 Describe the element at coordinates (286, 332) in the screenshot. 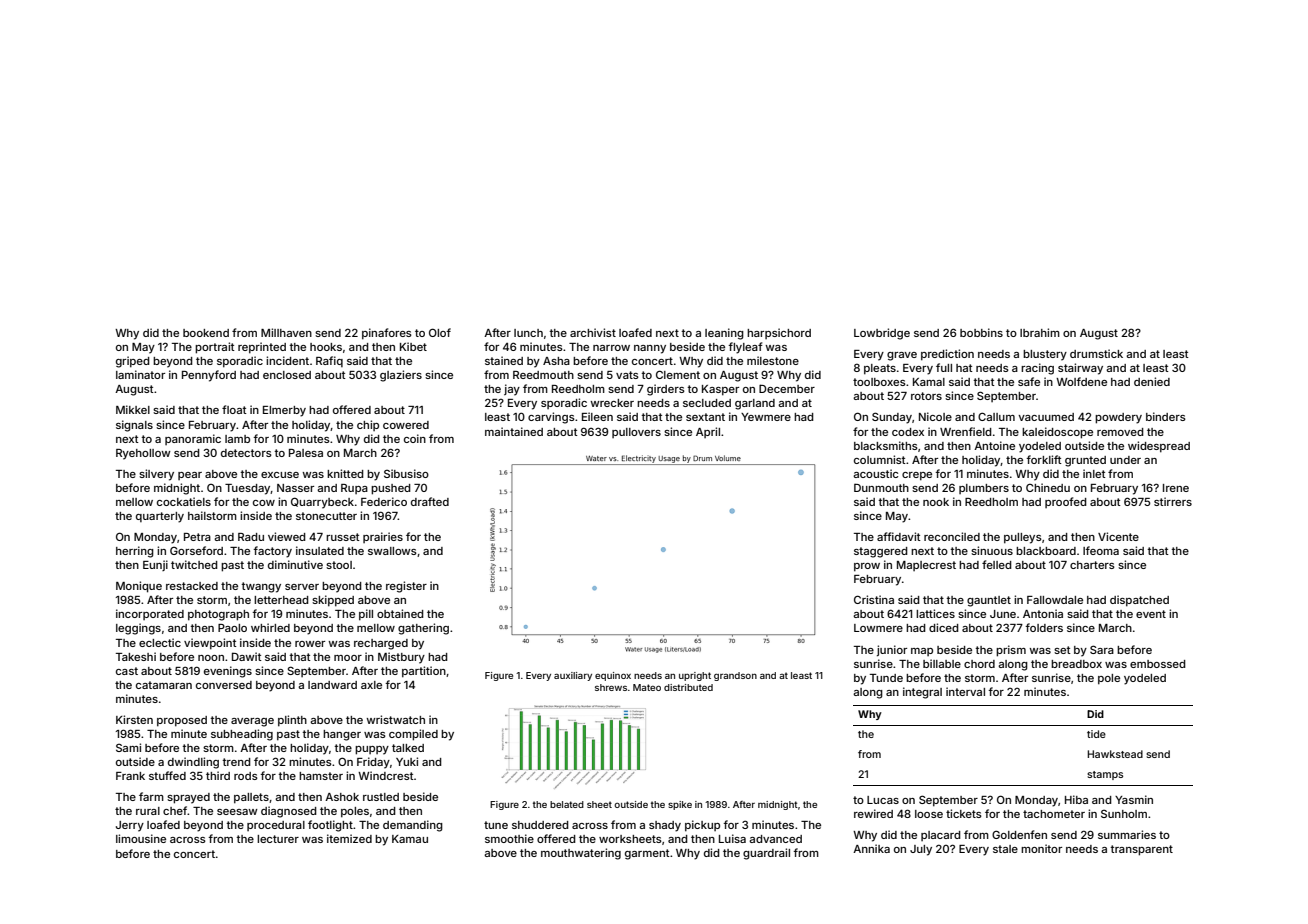

I see `Millhaven` at that location.
